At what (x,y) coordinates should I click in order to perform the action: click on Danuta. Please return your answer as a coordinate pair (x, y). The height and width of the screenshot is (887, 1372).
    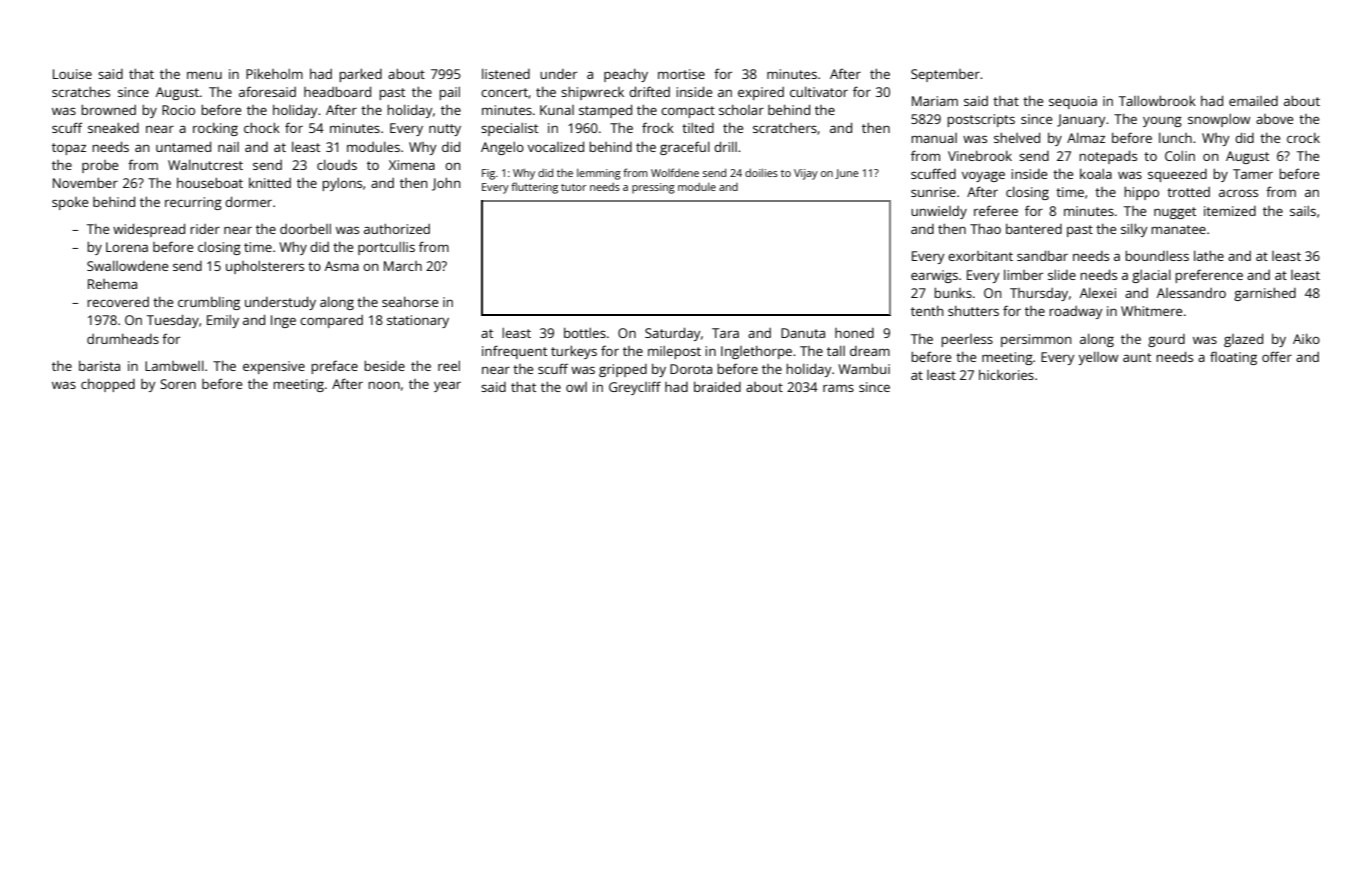
    Looking at the image, I should click on (803, 333).
